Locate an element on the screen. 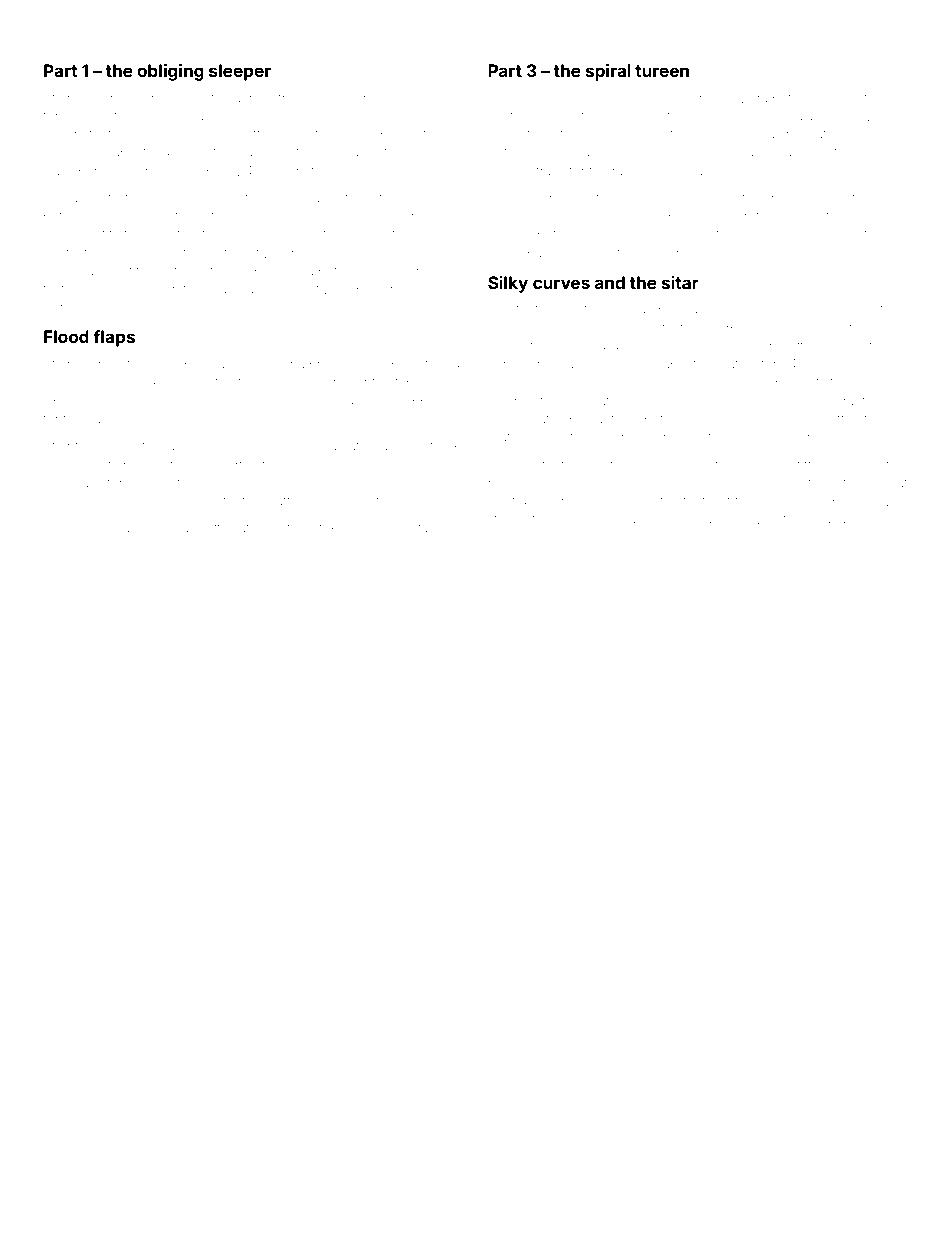 The width and height of the screenshot is (952, 1233). footing is located at coordinates (536, 310).
